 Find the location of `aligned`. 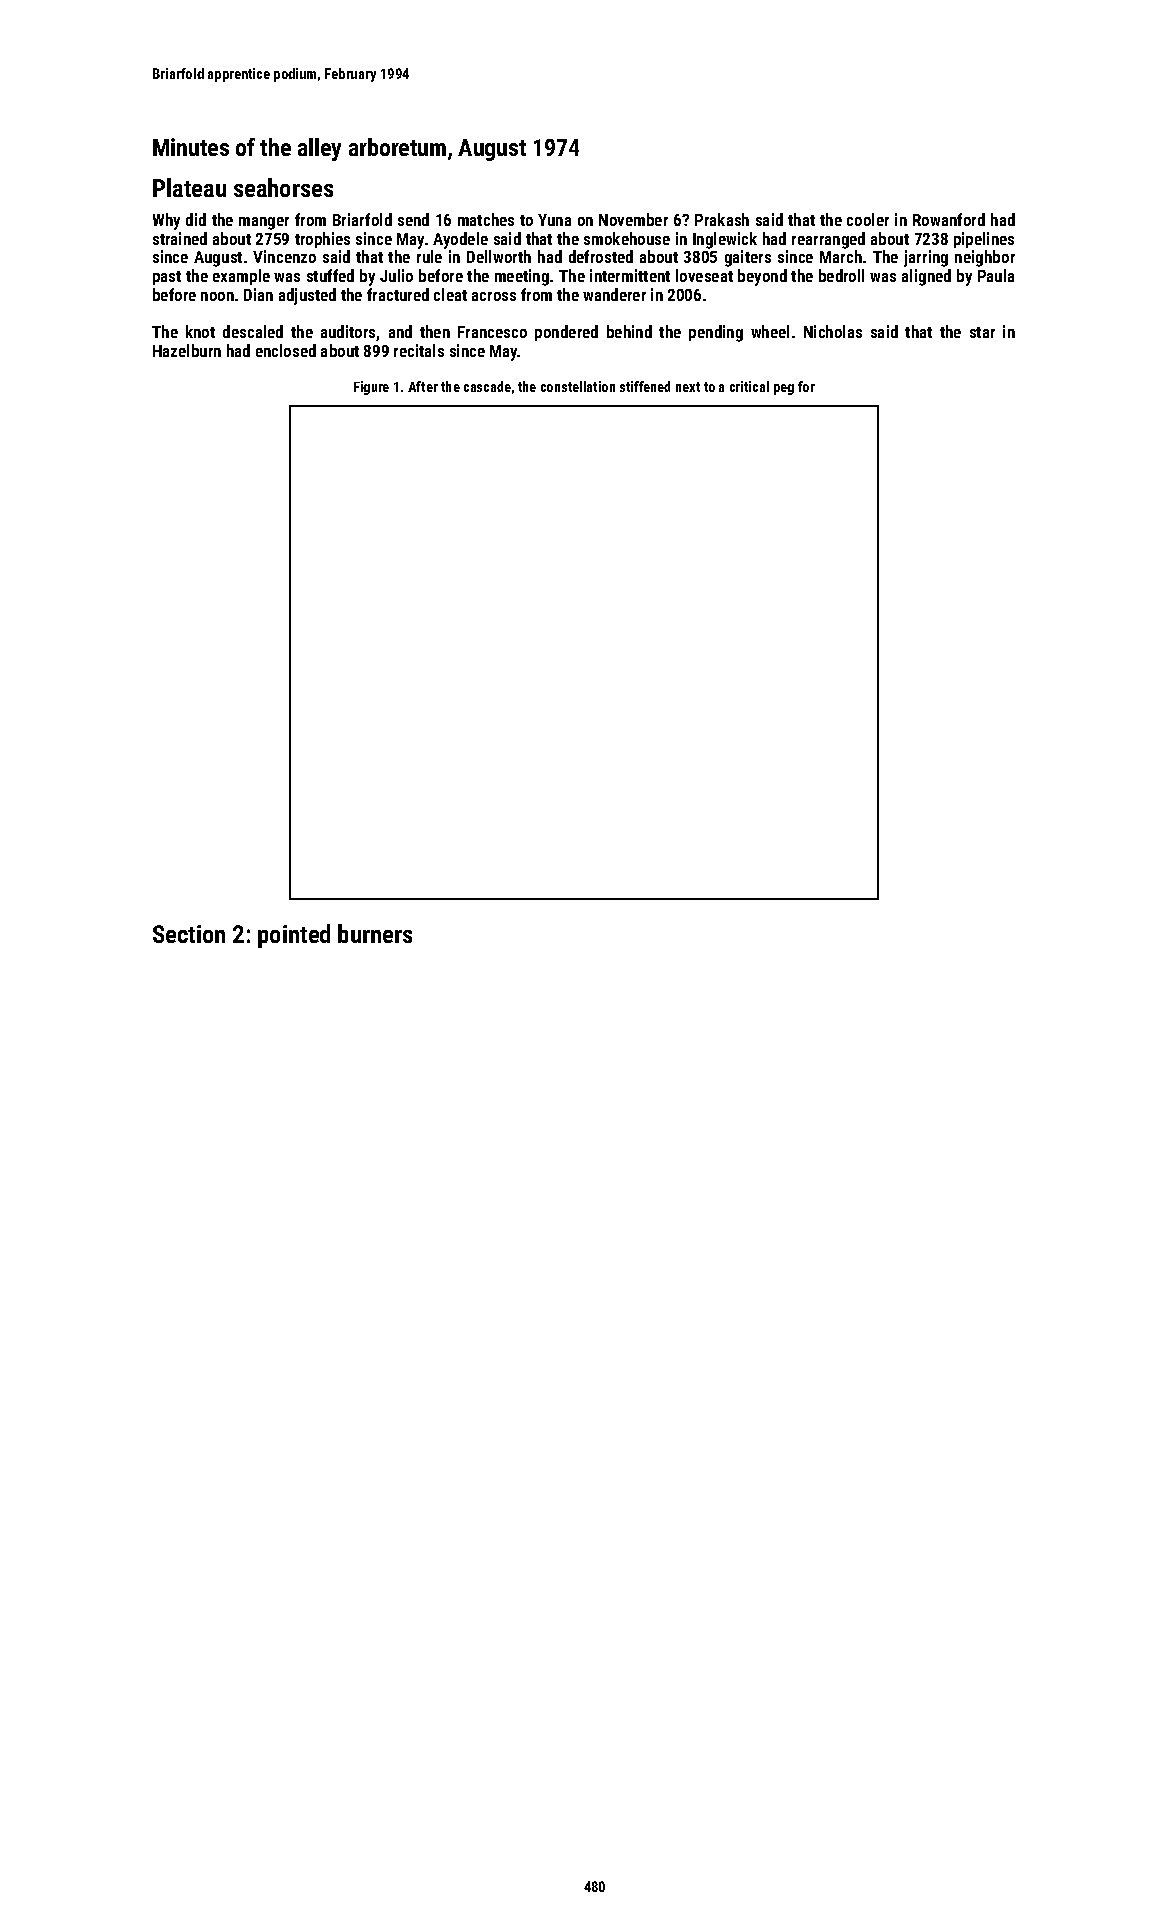

aligned is located at coordinates (926, 277).
